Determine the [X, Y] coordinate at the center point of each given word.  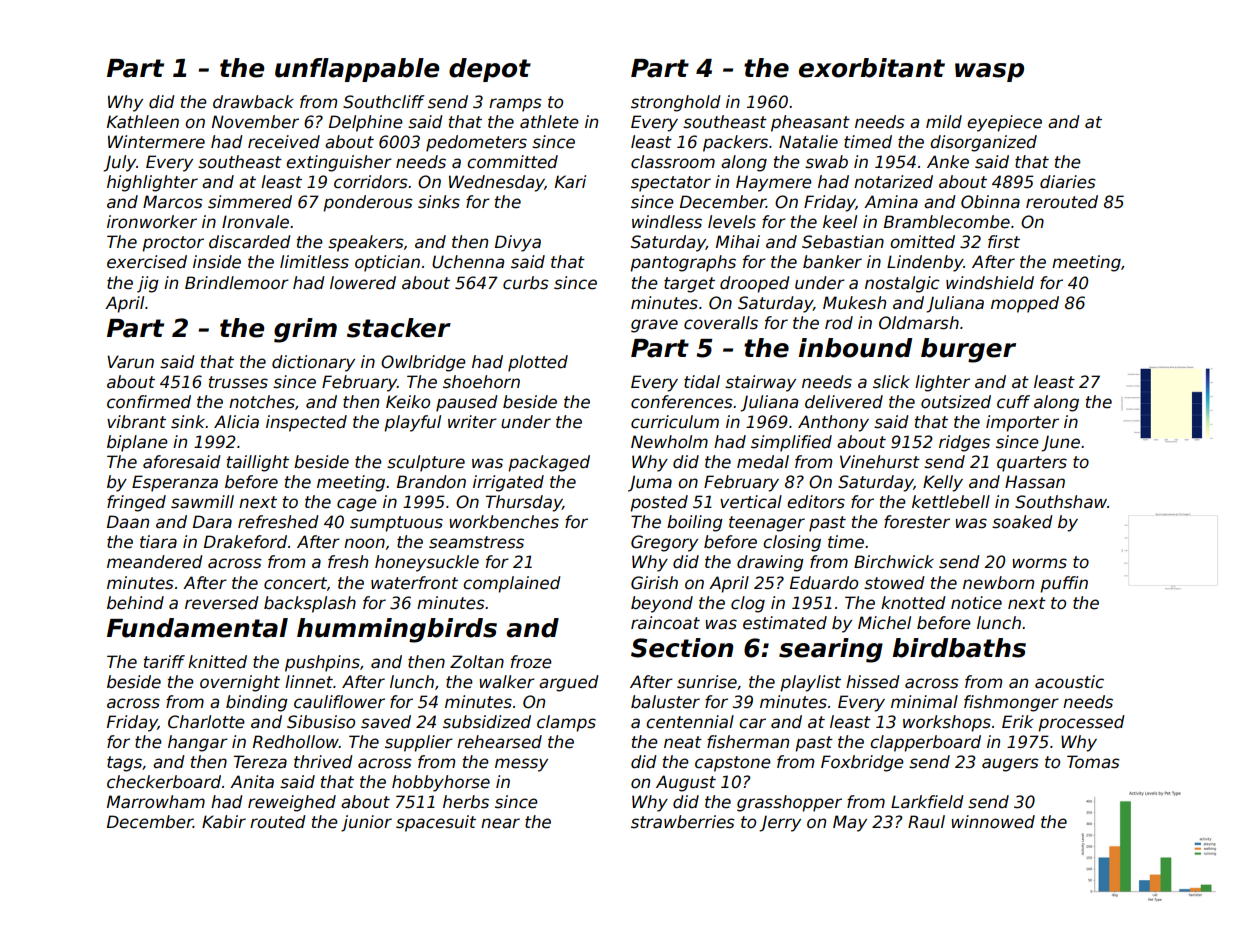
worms [1039, 563]
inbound [856, 348]
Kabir [224, 822]
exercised [147, 262]
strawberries [683, 822]
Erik [1018, 721]
